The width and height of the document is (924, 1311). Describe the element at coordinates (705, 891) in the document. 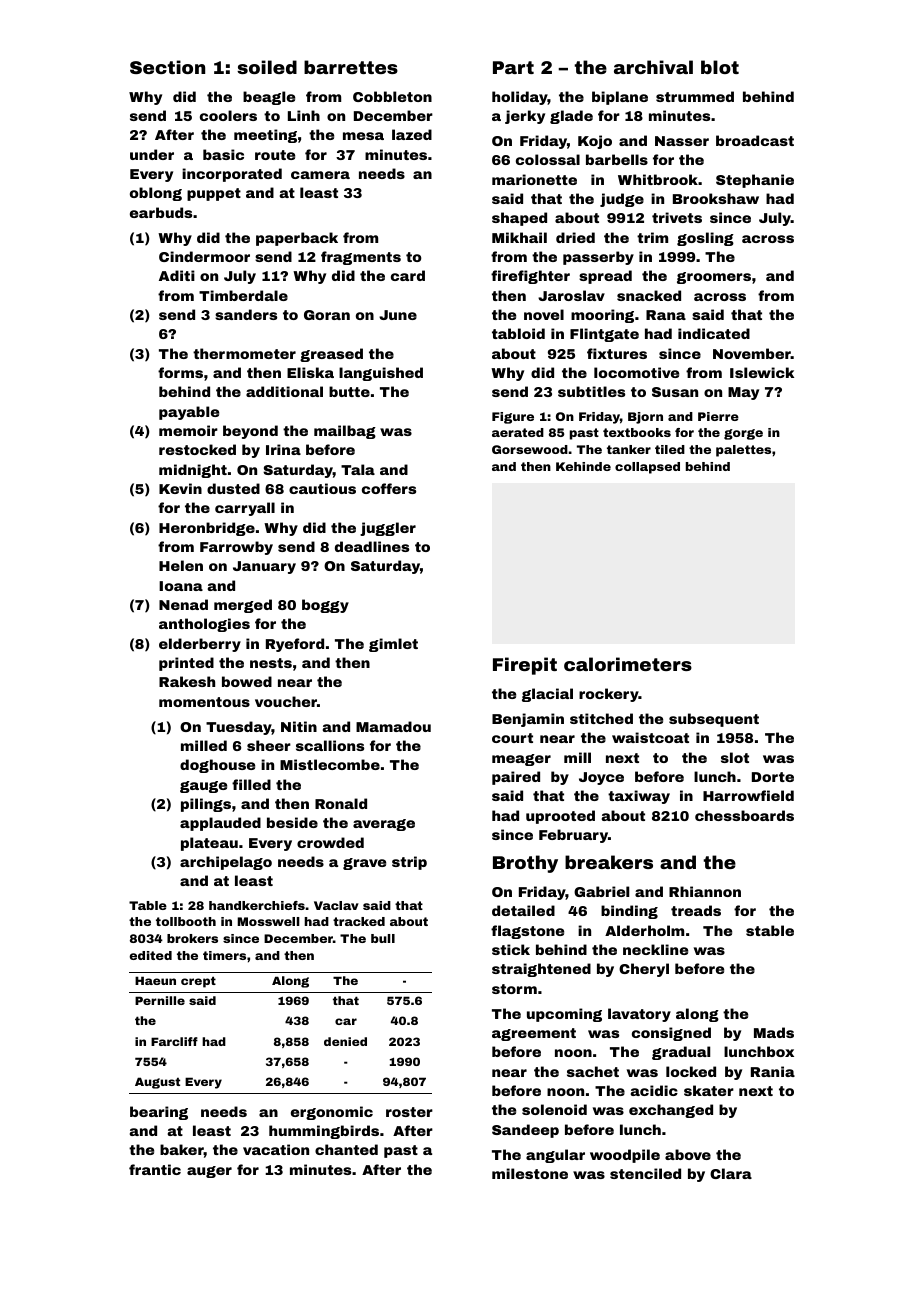

I see `Rhiannon` at that location.
